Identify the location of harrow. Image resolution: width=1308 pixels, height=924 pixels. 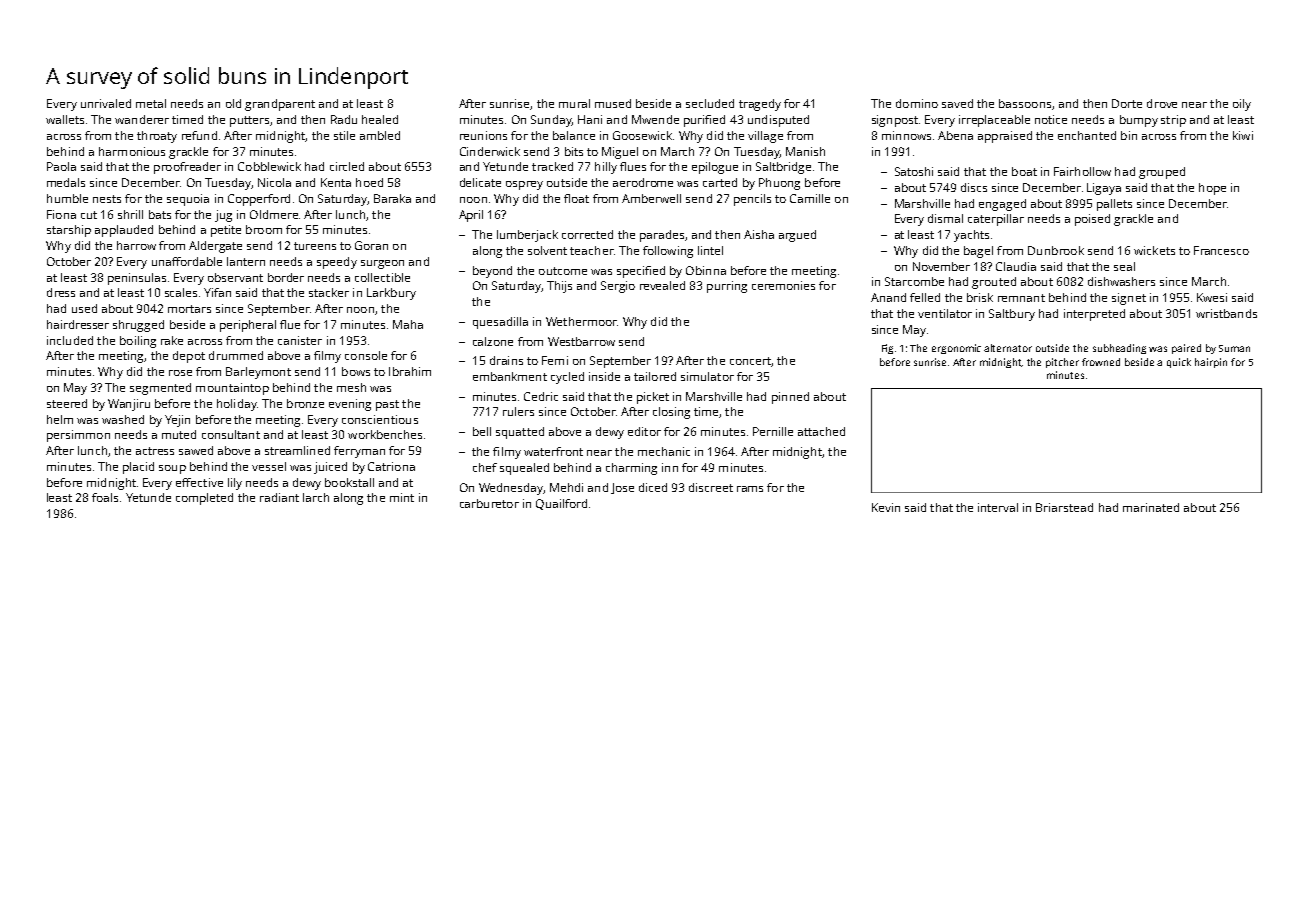
(136, 245).
